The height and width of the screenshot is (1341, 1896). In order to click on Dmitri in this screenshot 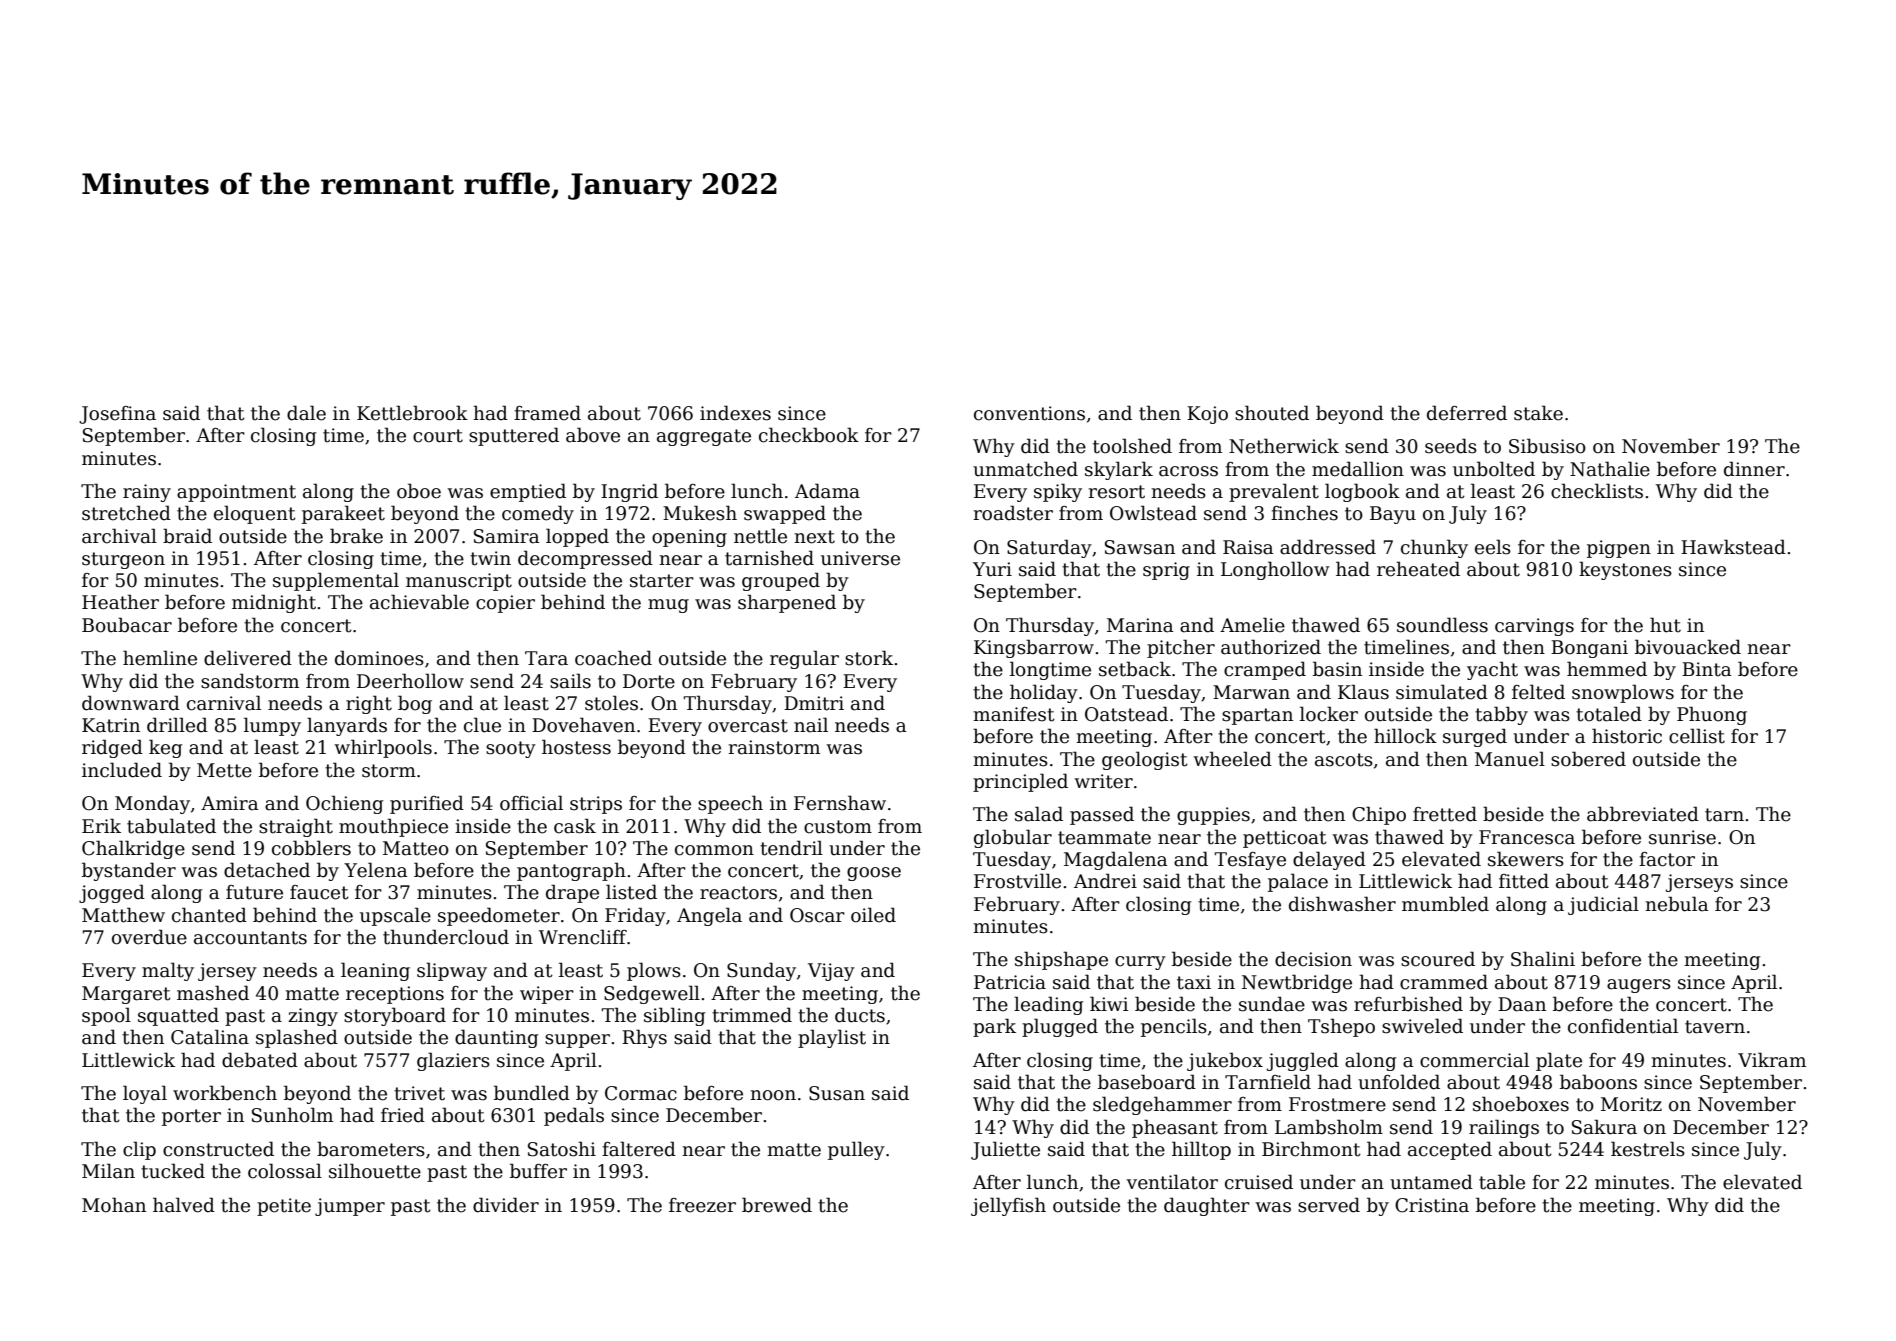, I will do `click(814, 703)`.
